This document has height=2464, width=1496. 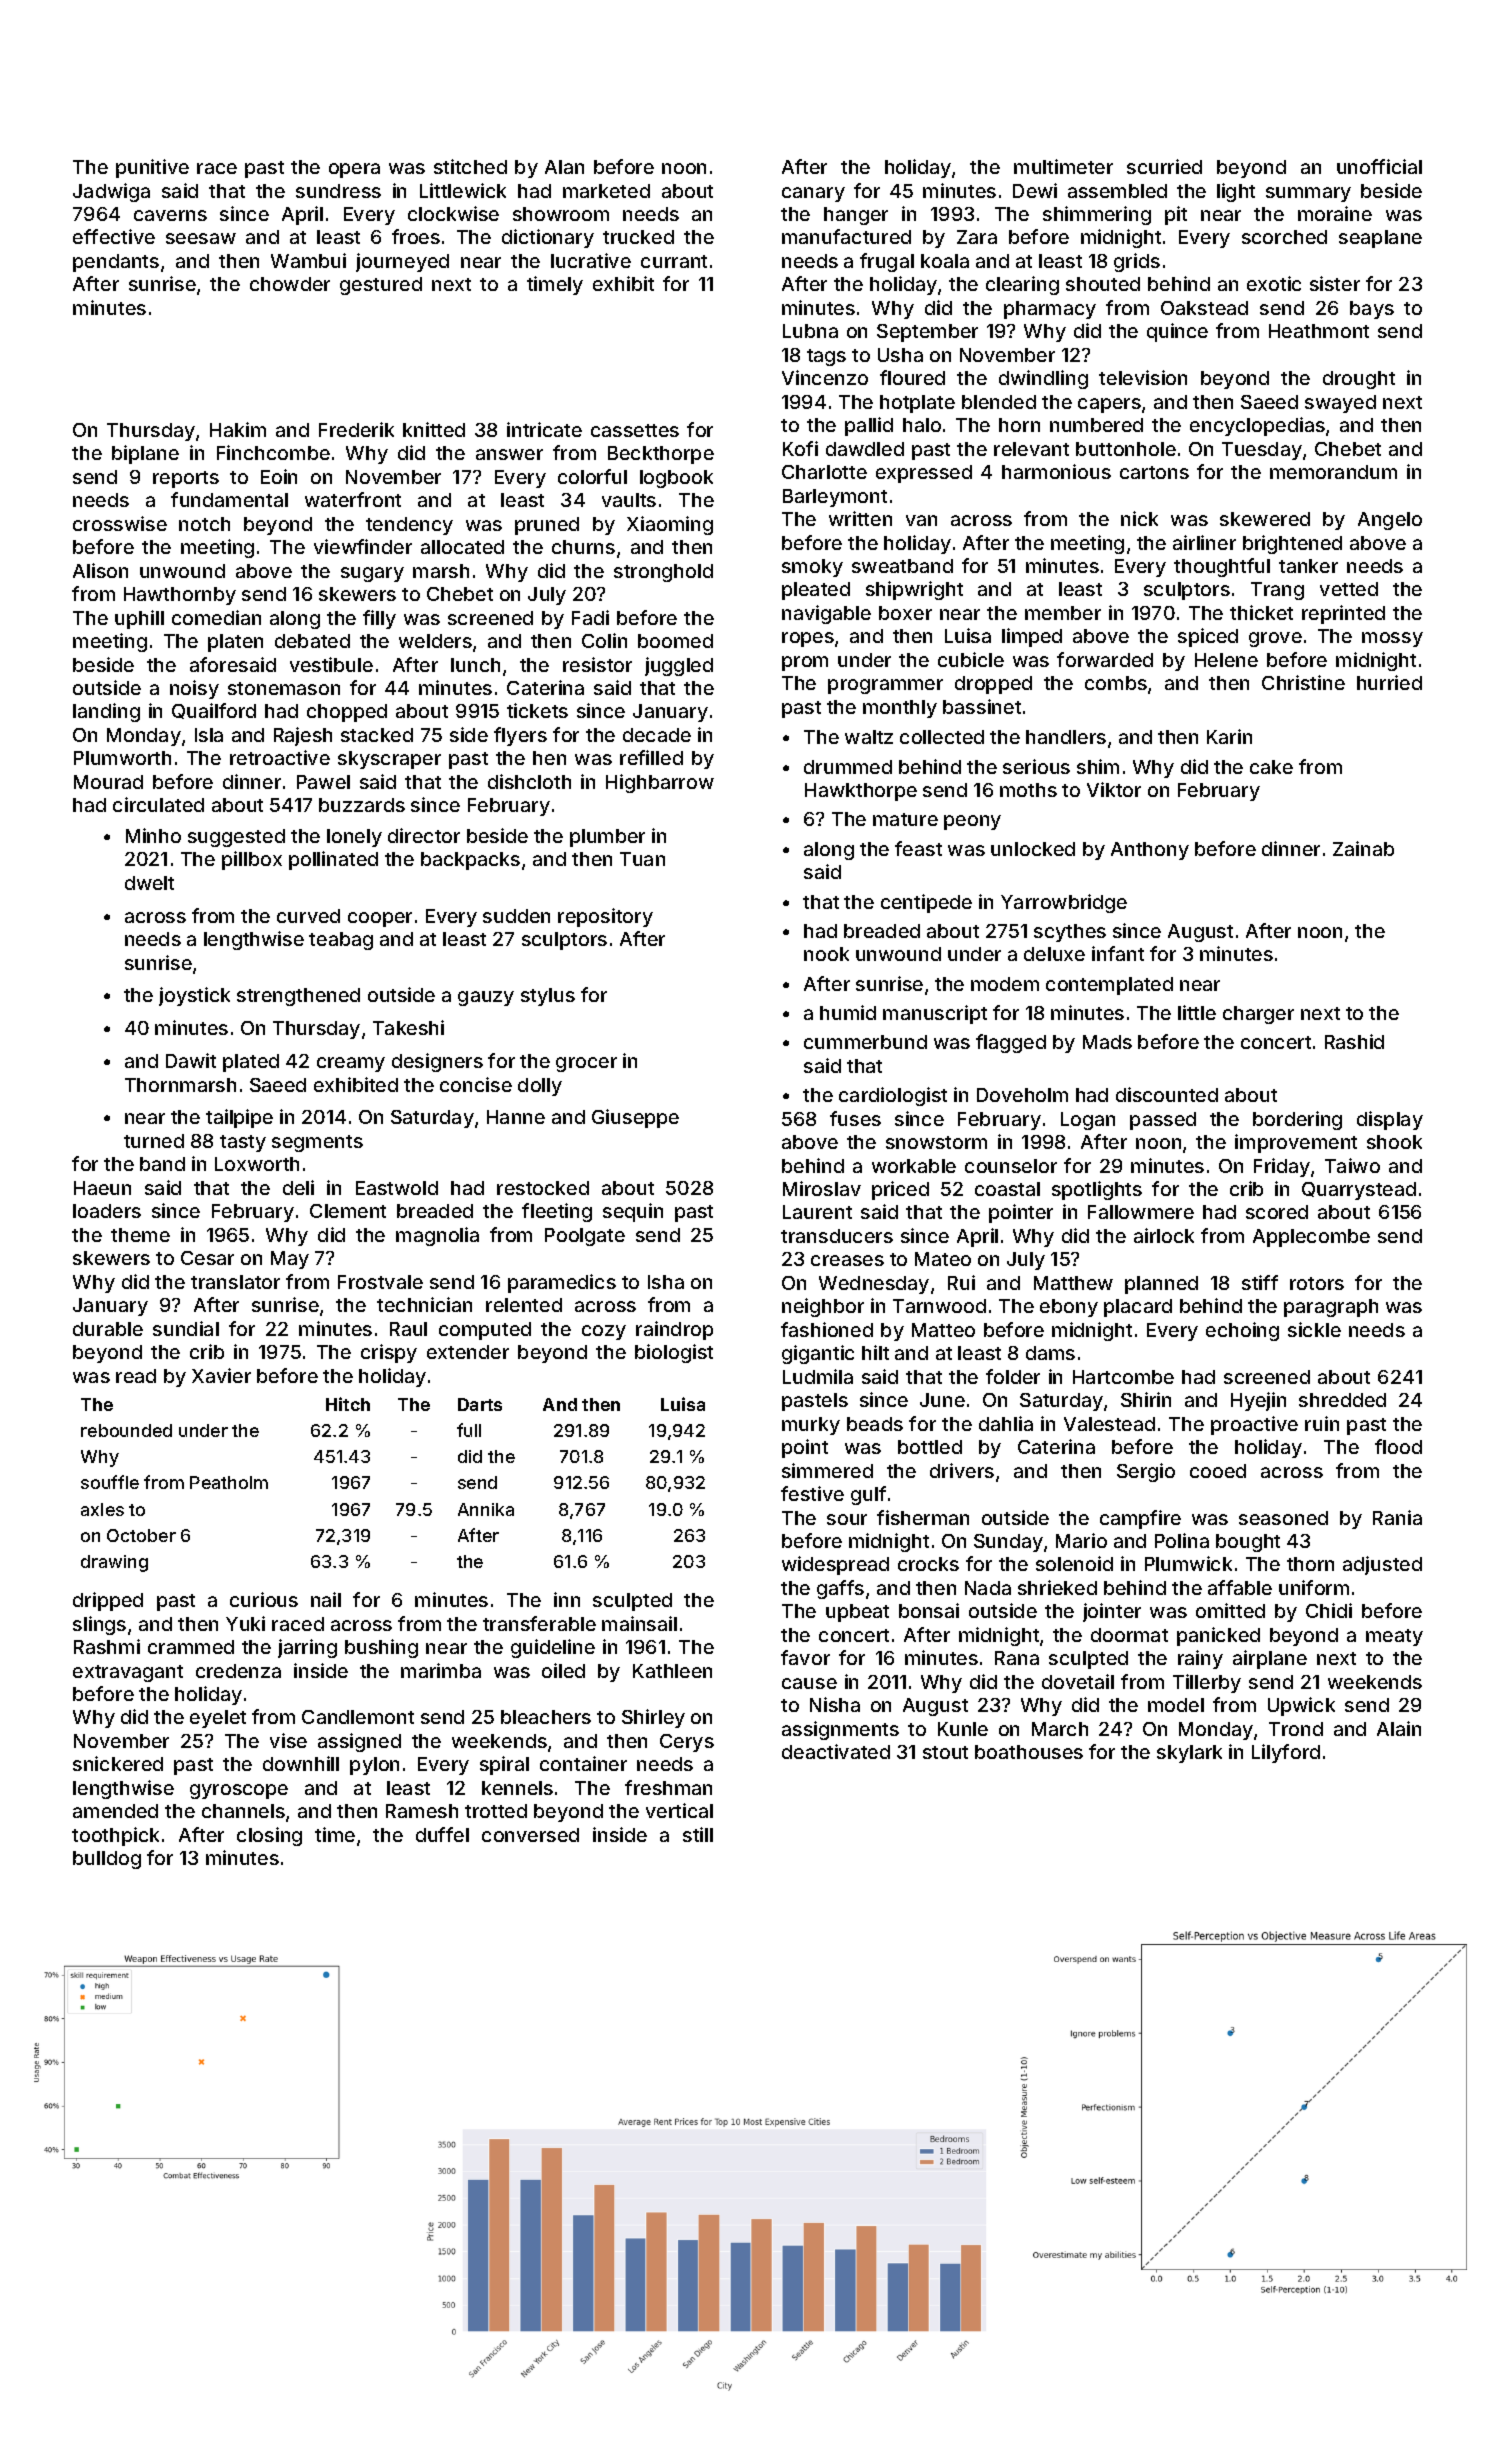 What do you see at coordinates (1297, 1120) in the document?
I see `bordering` at bounding box center [1297, 1120].
